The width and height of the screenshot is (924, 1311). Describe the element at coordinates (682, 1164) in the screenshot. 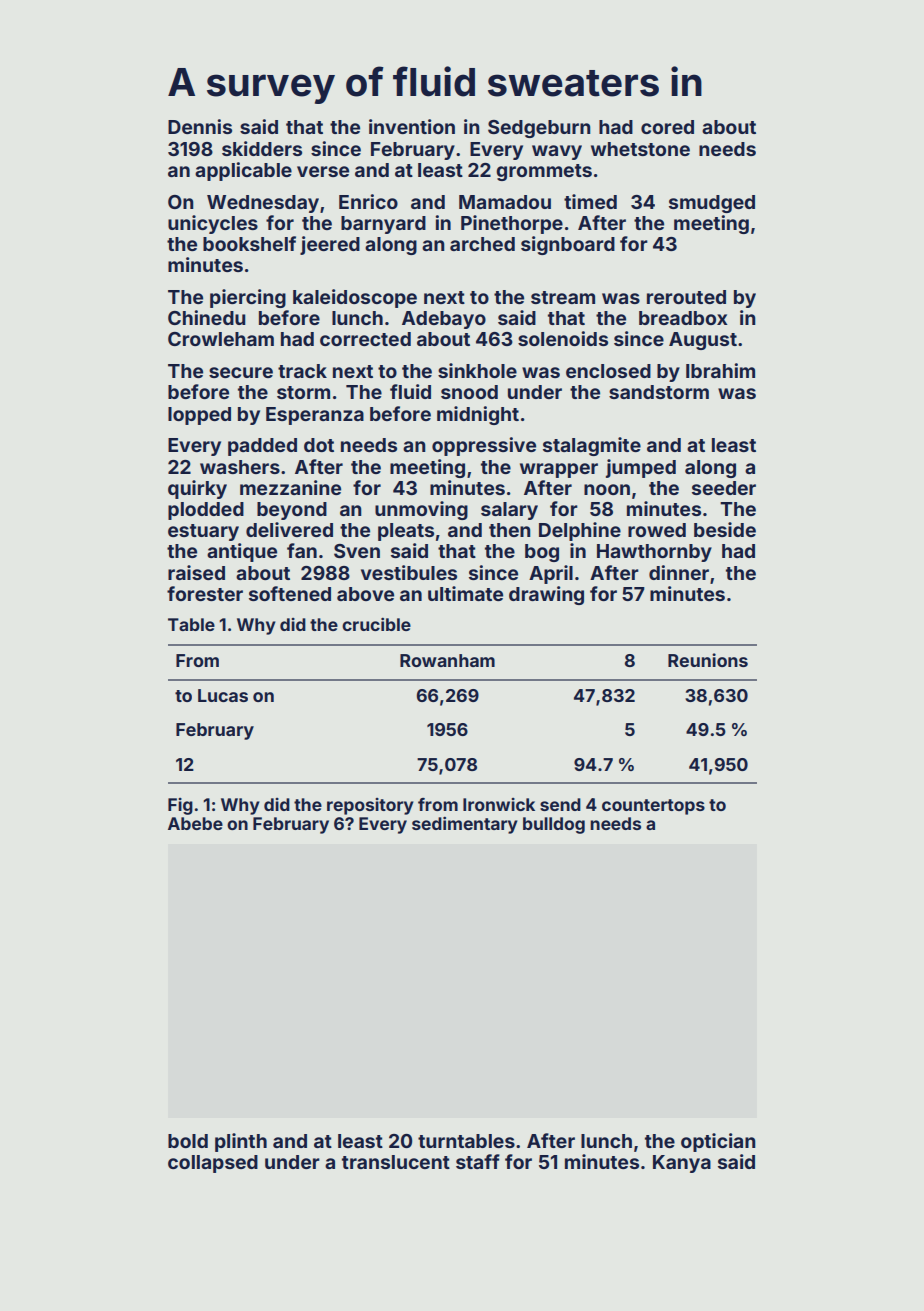

I see `Kanya` at that location.
